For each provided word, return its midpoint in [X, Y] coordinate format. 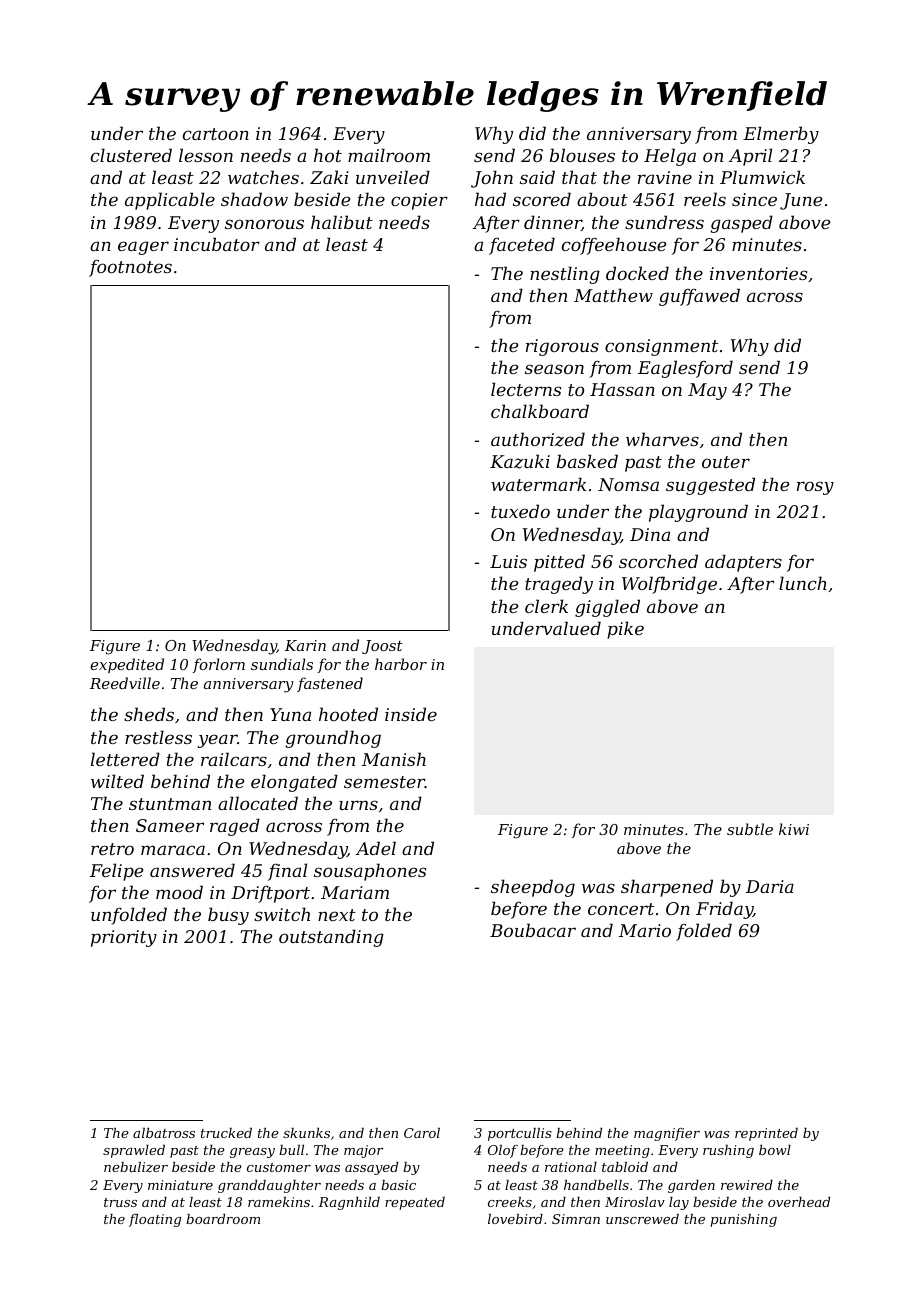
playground [698, 513]
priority [124, 938]
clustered [131, 155]
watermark [538, 484]
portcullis [520, 1134]
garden [691, 1186]
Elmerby [781, 135]
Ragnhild [349, 1203]
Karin [305, 645]
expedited [127, 665]
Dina [650, 534]
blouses [582, 155]
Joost [382, 647]
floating [155, 1220]
